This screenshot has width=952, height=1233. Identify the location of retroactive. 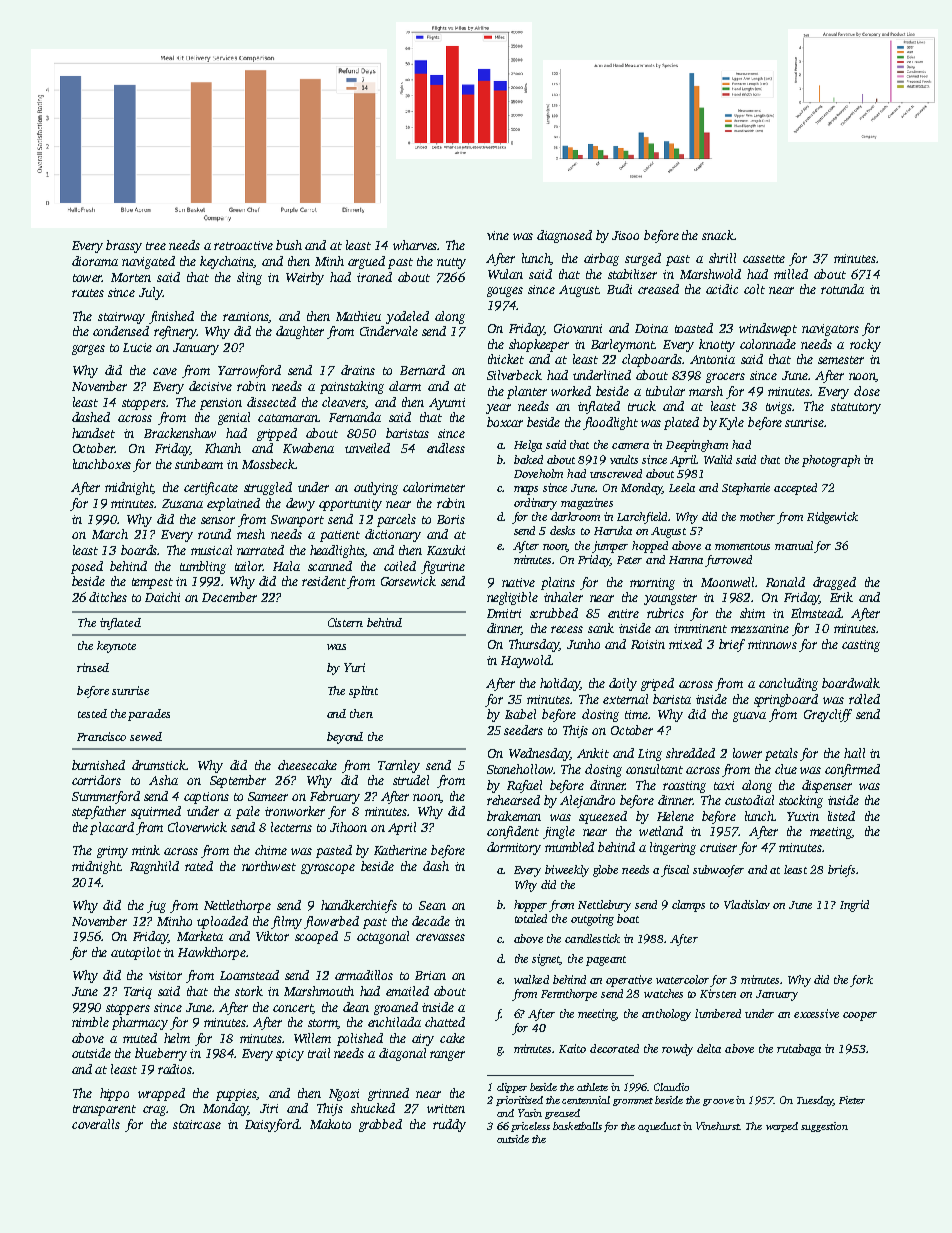
(243, 245).
